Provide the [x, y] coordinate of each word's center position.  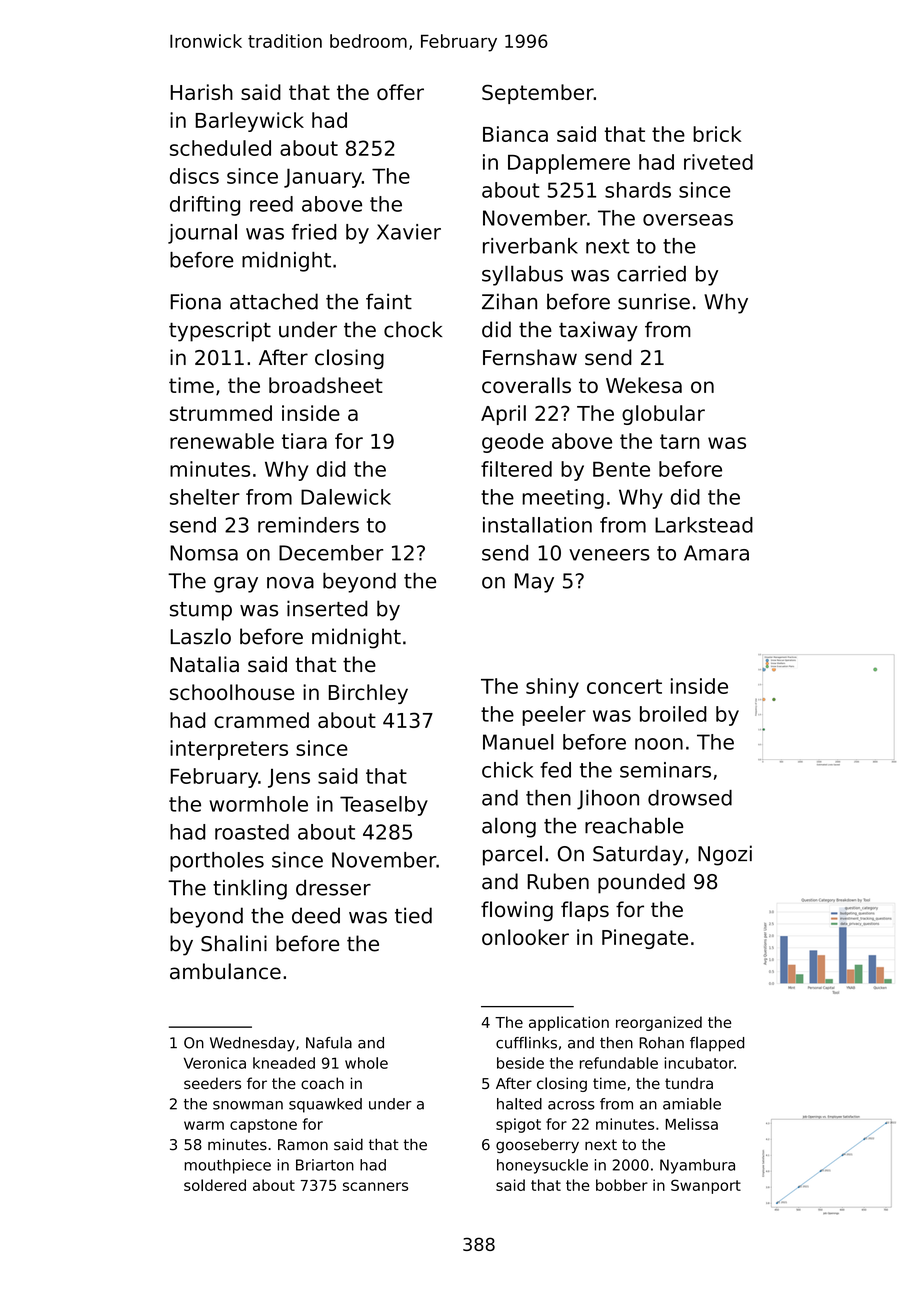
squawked [325, 1105]
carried [651, 274]
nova [290, 583]
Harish [202, 92]
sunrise [654, 301]
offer [400, 92]
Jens [289, 778]
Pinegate [645, 939]
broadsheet [326, 385]
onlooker [525, 937]
